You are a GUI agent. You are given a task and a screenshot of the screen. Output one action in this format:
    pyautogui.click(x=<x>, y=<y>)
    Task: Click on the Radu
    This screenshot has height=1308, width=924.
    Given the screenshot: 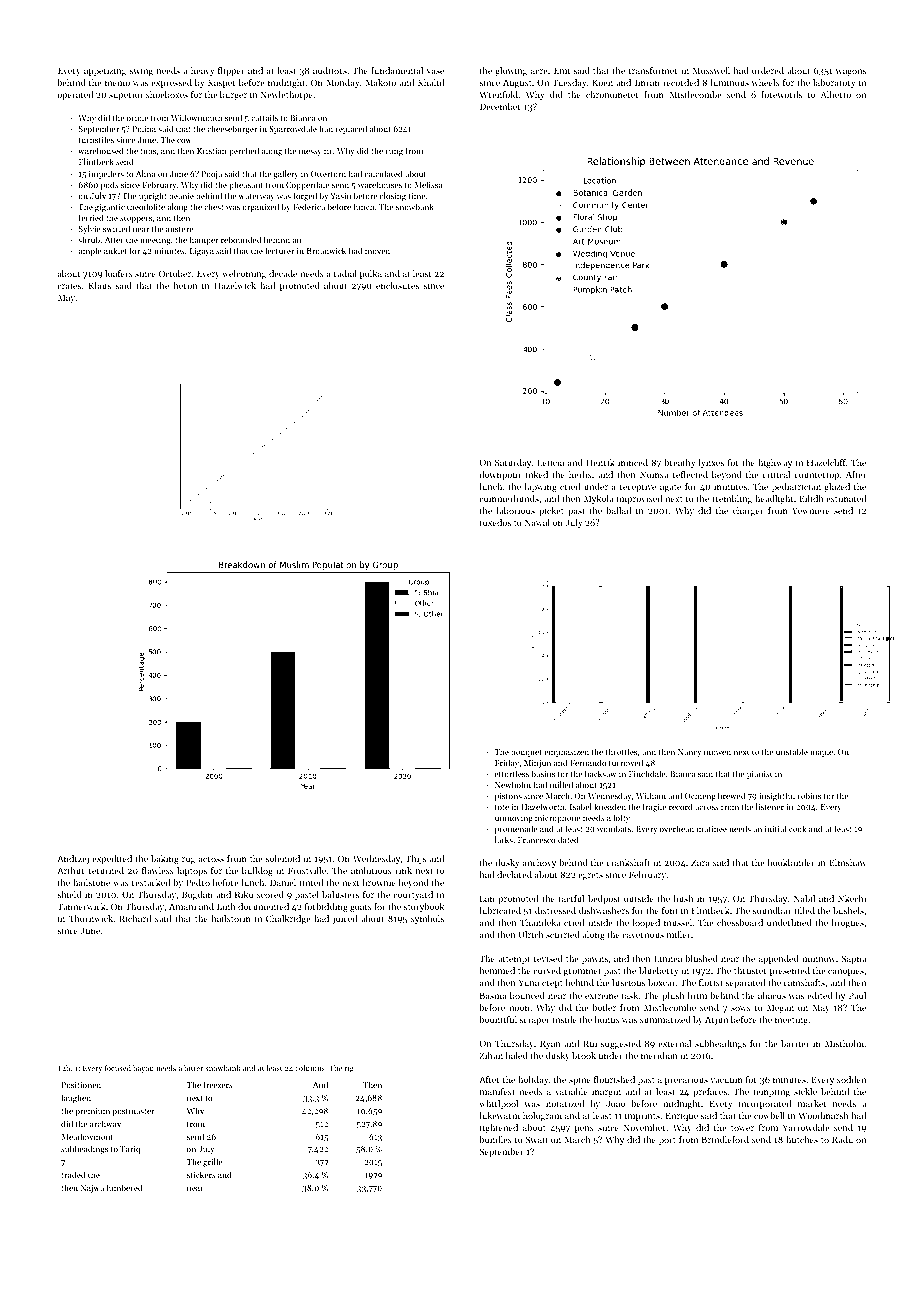 What is the action you would take?
    pyautogui.click(x=842, y=1139)
